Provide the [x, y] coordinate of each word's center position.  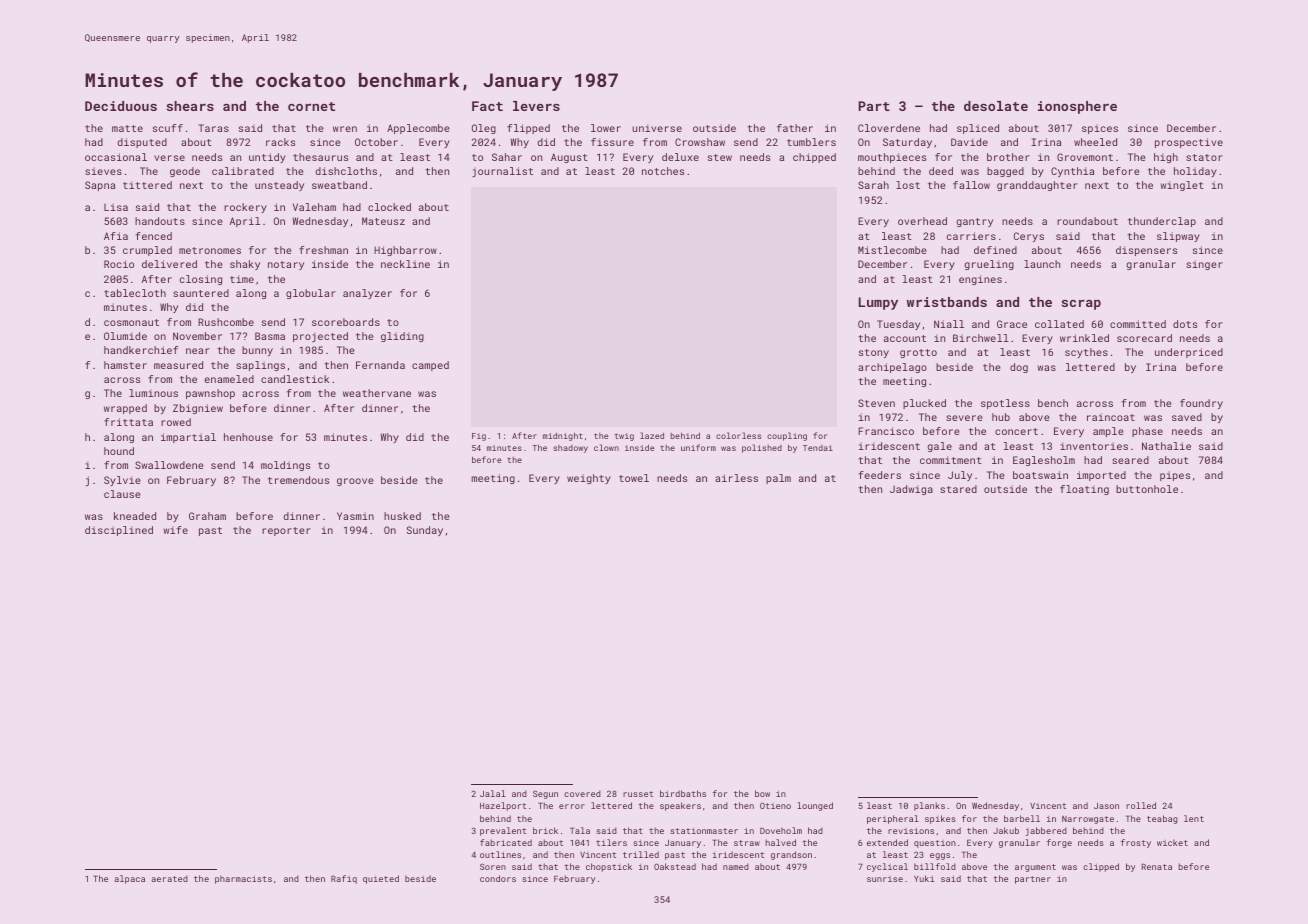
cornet [311, 106]
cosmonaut [131, 322]
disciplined [119, 531]
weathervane [377, 393]
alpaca [129, 879]
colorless [738, 435]
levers [536, 106]
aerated [169, 878]
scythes [1086, 353]
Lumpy [878, 303]
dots [1185, 324]
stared [958, 489]
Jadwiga [911, 490]
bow [762, 793]
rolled [1141, 805]
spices [1100, 129]
